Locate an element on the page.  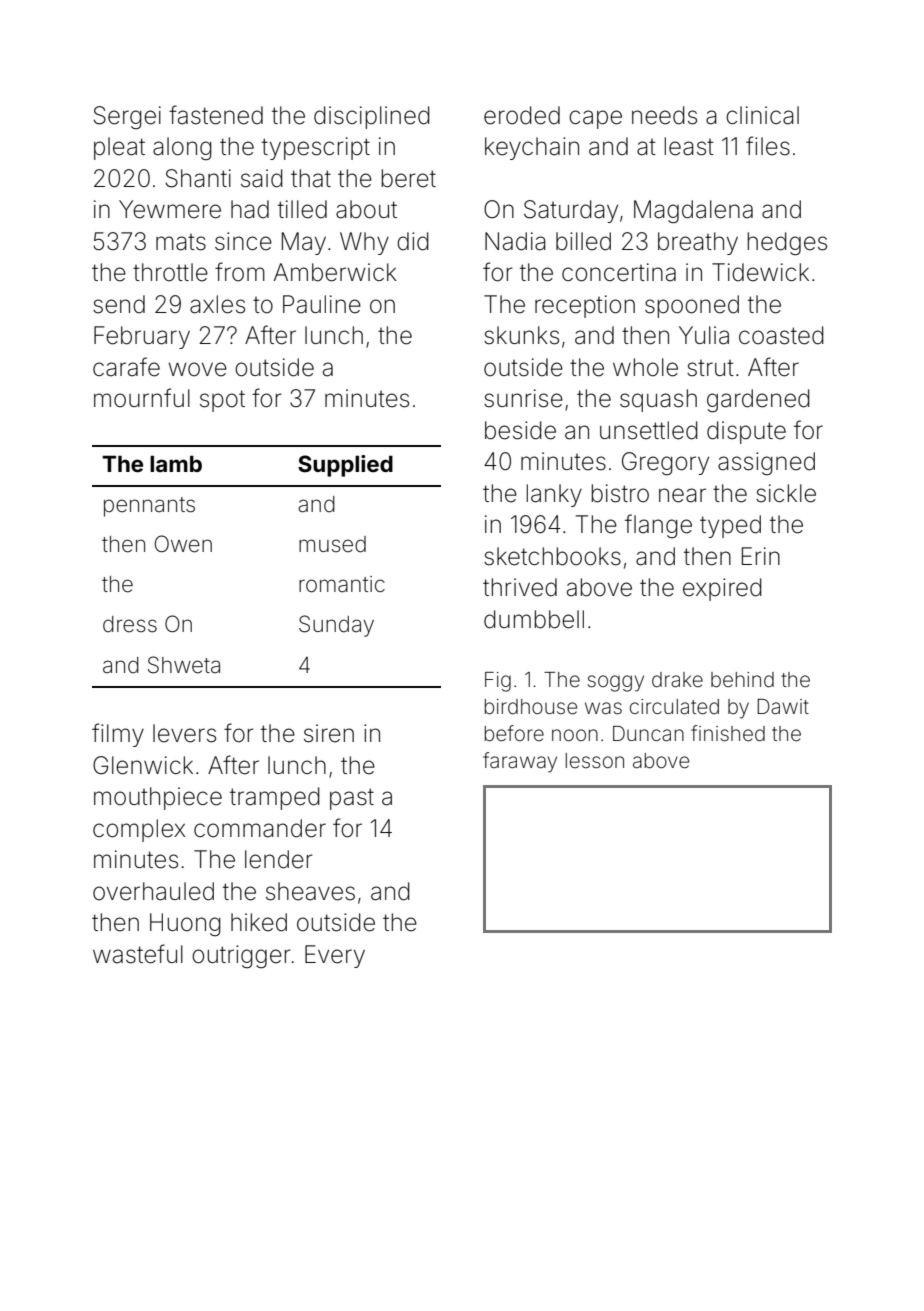
levers is located at coordinates (184, 733).
